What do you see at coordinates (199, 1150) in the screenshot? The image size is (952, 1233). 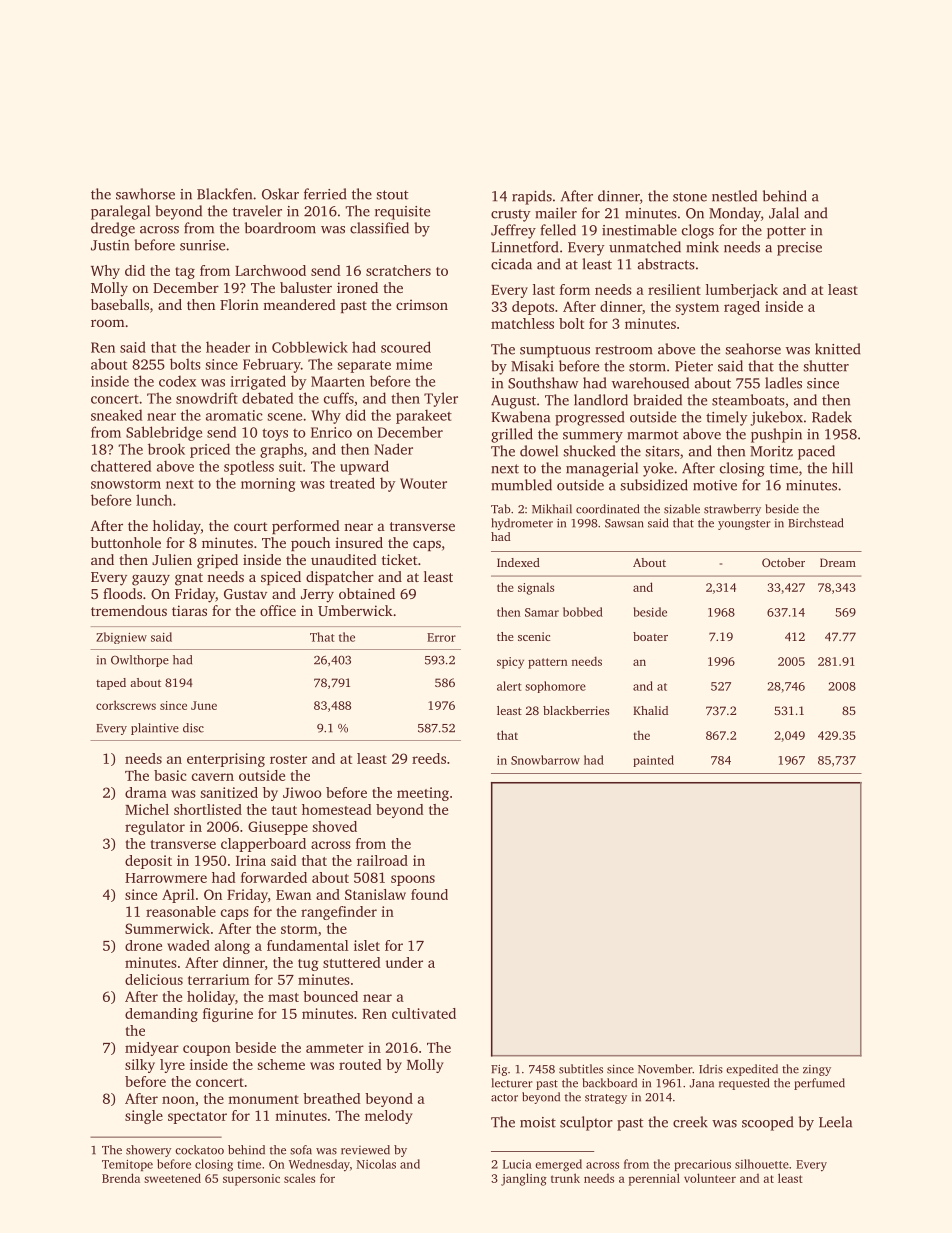 I see `cockatoo` at bounding box center [199, 1150].
